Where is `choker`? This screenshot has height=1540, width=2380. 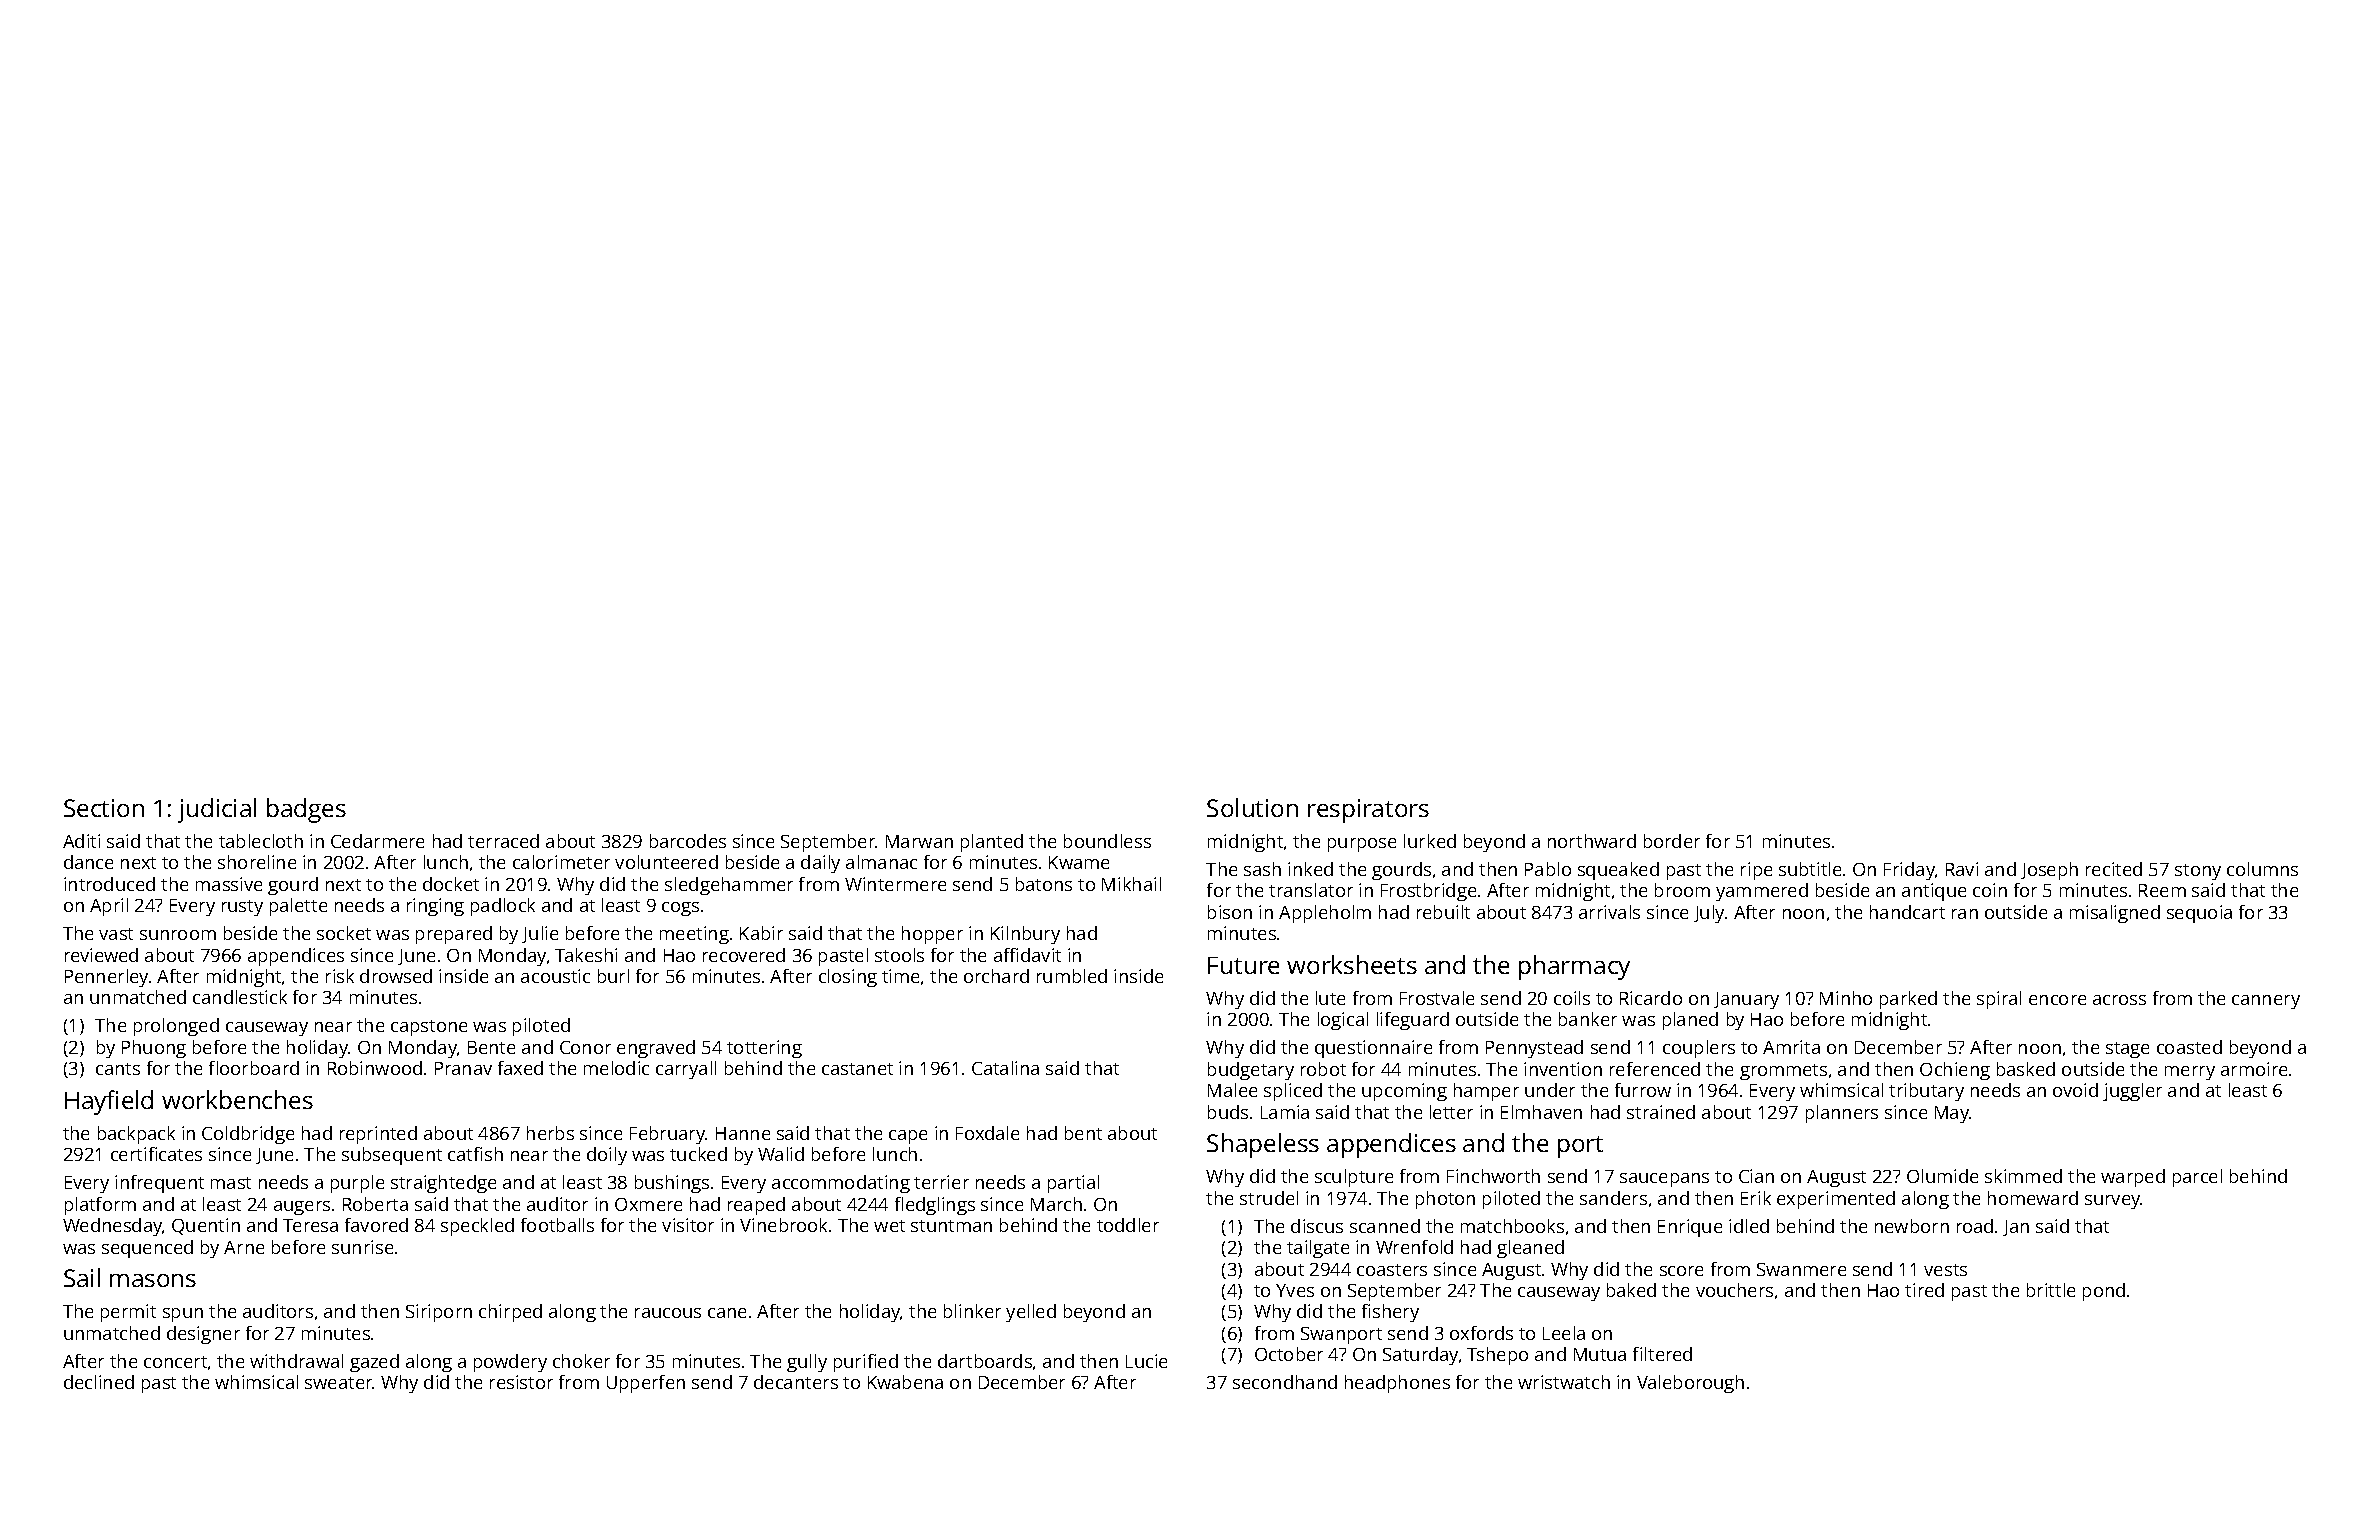
choker is located at coordinates (581, 1361).
